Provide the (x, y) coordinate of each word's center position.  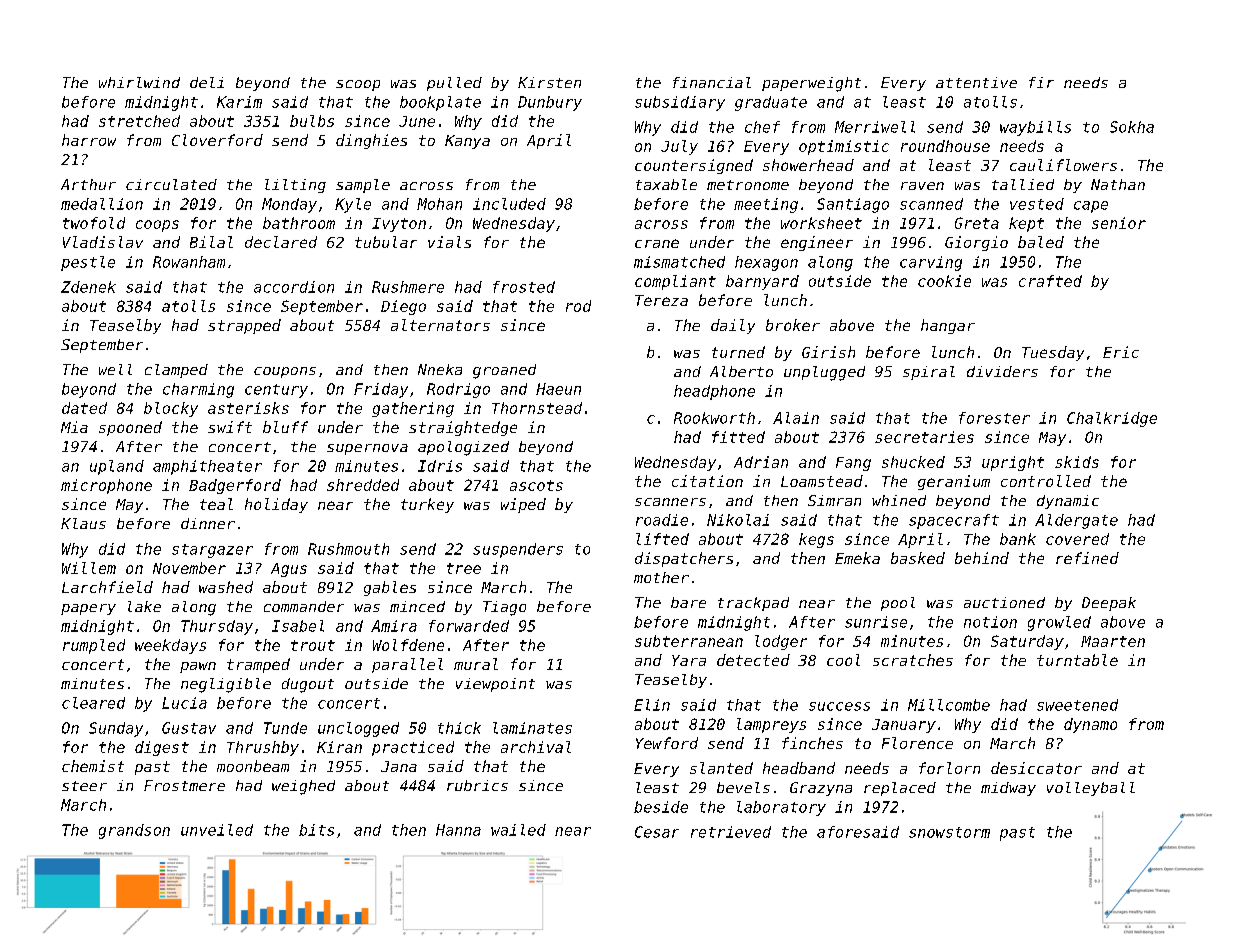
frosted (524, 287)
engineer (817, 243)
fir (1041, 82)
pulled (454, 84)
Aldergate (1076, 521)
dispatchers (684, 559)
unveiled (217, 830)
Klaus (83, 523)
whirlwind (139, 82)
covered (1077, 539)
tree (464, 568)
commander (304, 606)
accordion (294, 287)
